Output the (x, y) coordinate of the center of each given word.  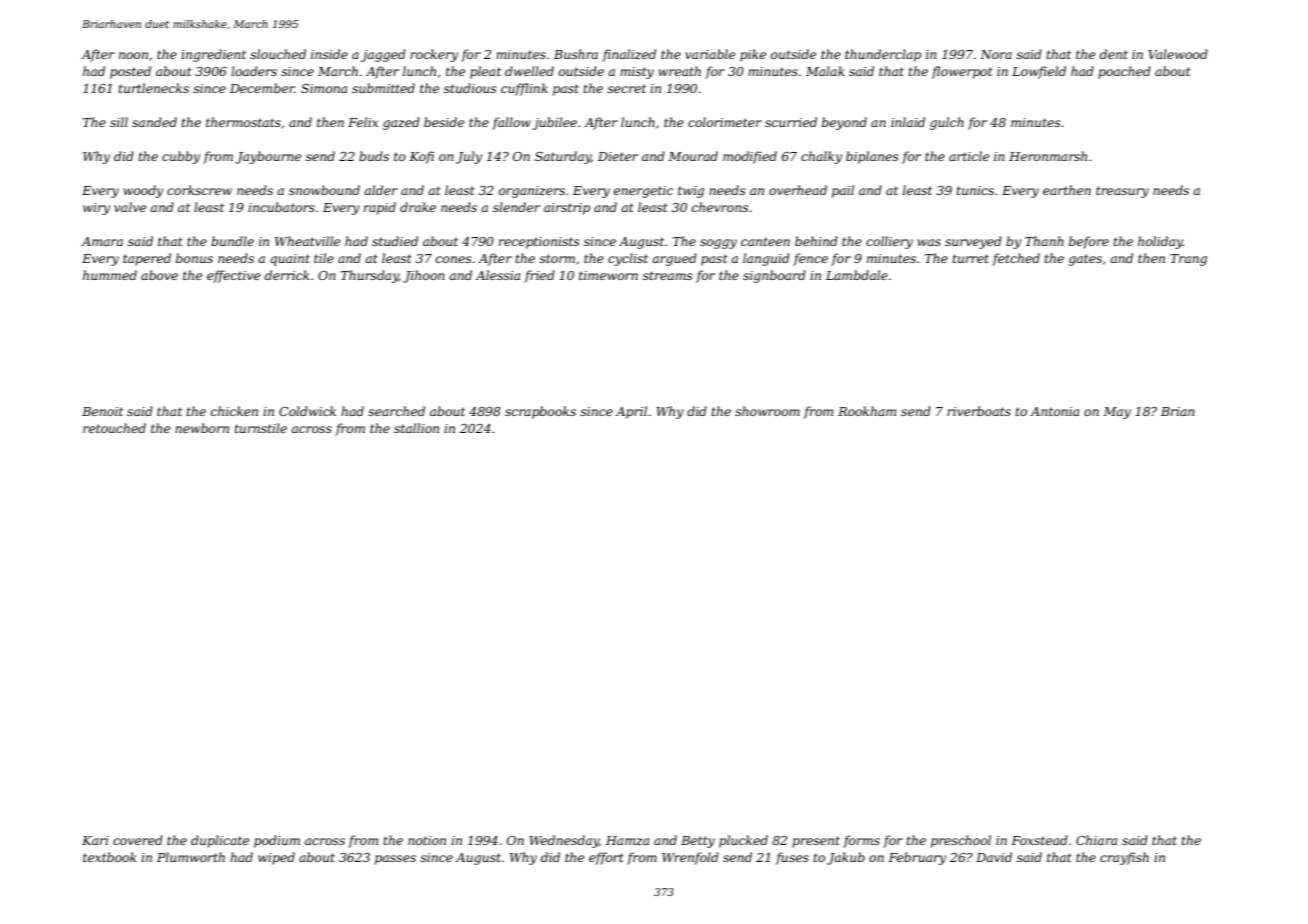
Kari (95, 840)
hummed (110, 275)
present (816, 842)
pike (753, 55)
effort (606, 858)
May (1117, 413)
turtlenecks (153, 88)
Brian (1178, 411)
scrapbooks (540, 412)
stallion (416, 428)
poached (1124, 72)
